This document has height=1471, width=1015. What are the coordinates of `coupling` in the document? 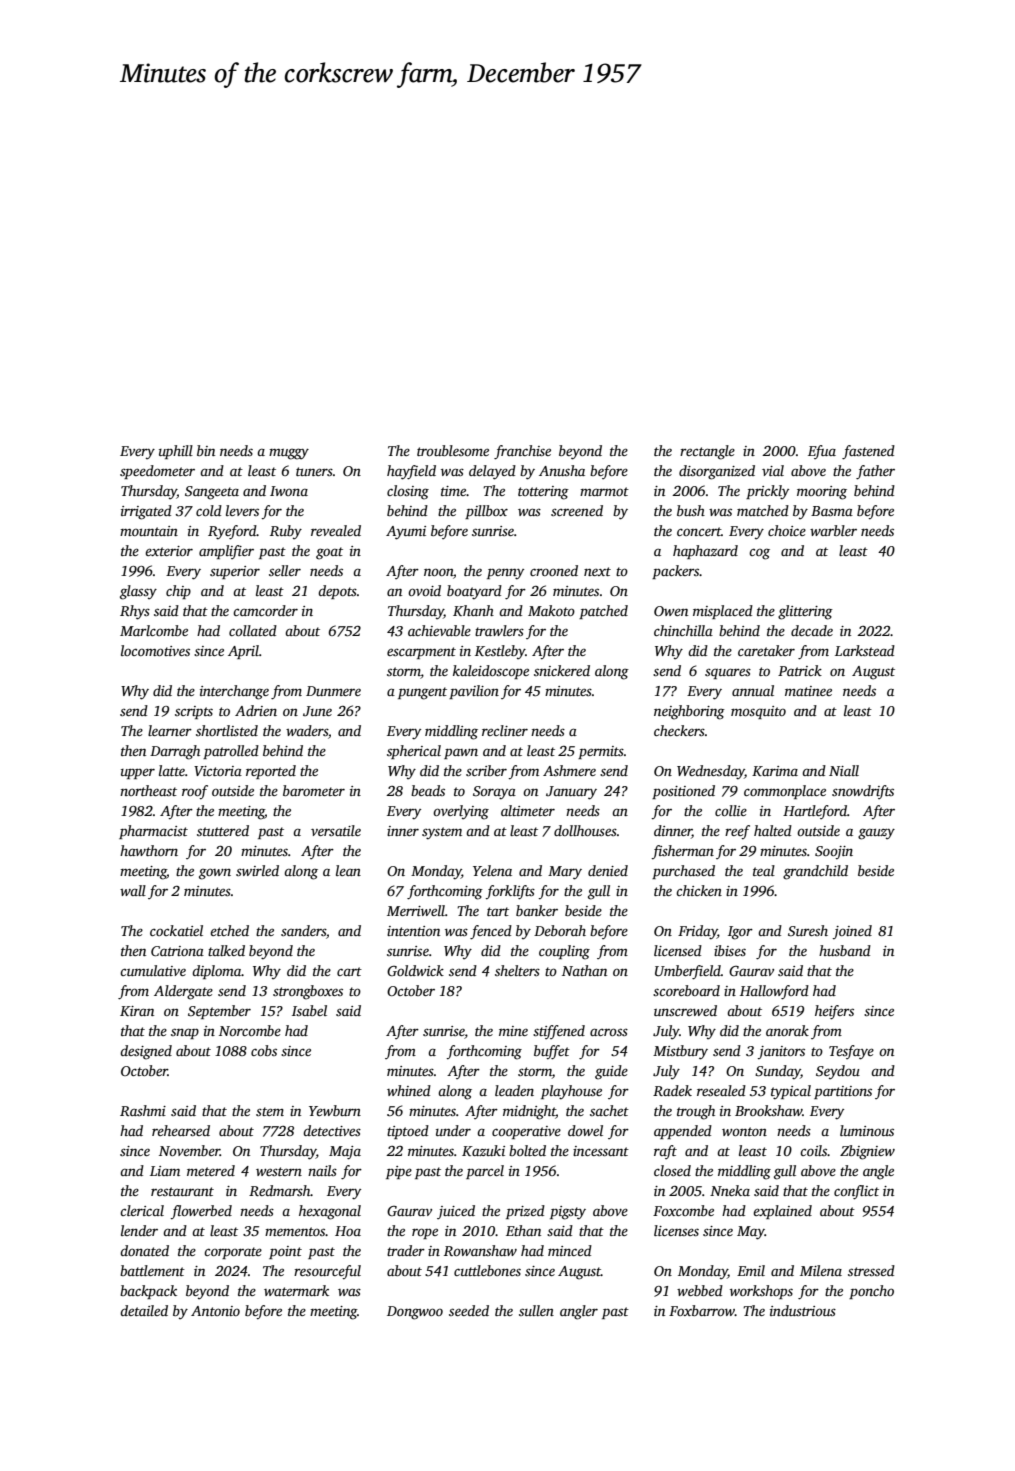 It's located at (564, 952).
